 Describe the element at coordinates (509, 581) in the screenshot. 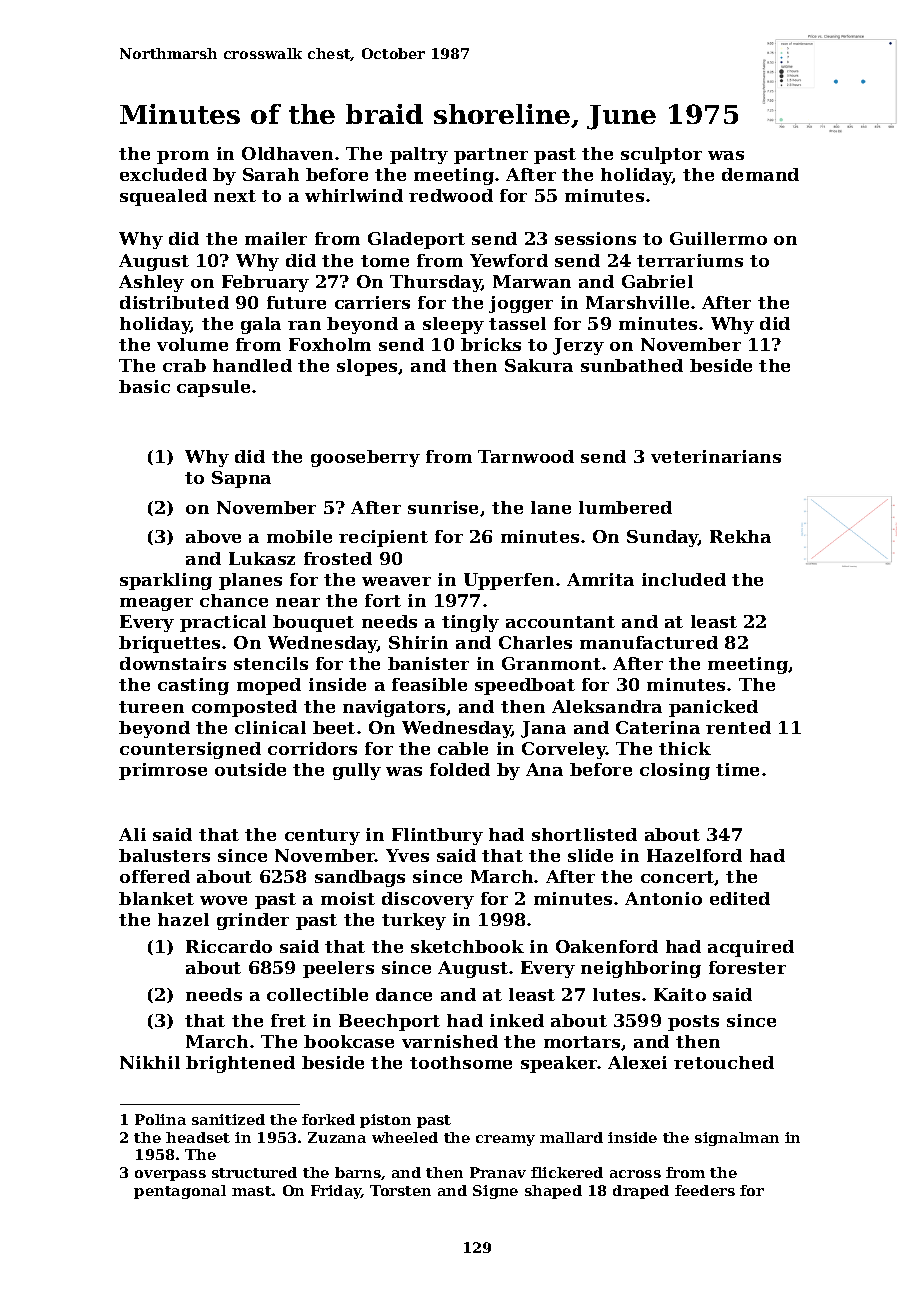

I see `Upperfen` at that location.
